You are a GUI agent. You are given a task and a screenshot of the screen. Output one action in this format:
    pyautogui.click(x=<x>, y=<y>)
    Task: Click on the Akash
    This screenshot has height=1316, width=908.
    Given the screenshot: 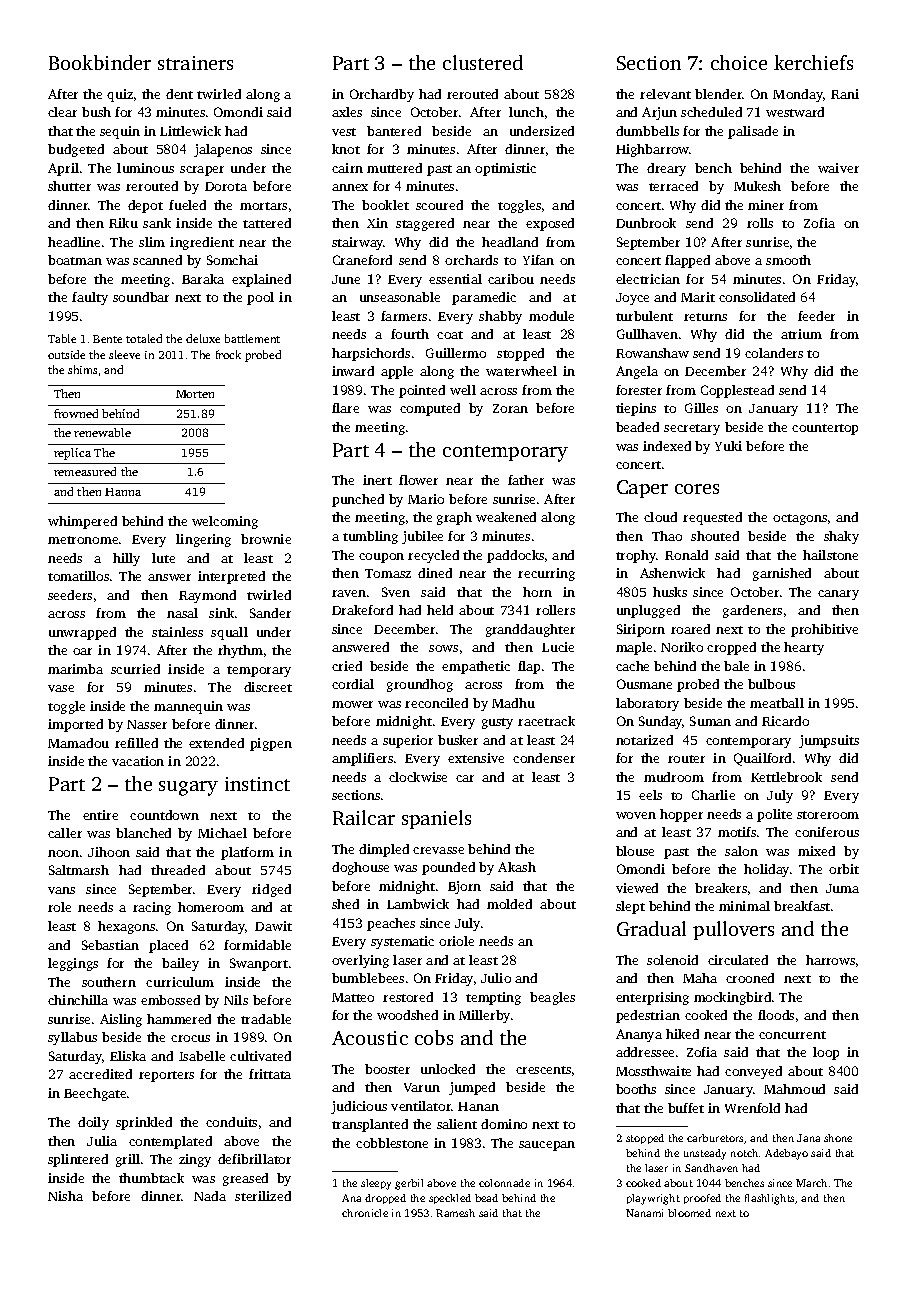 What is the action you would take?
    pyautogui.click(x=517, y=867)
